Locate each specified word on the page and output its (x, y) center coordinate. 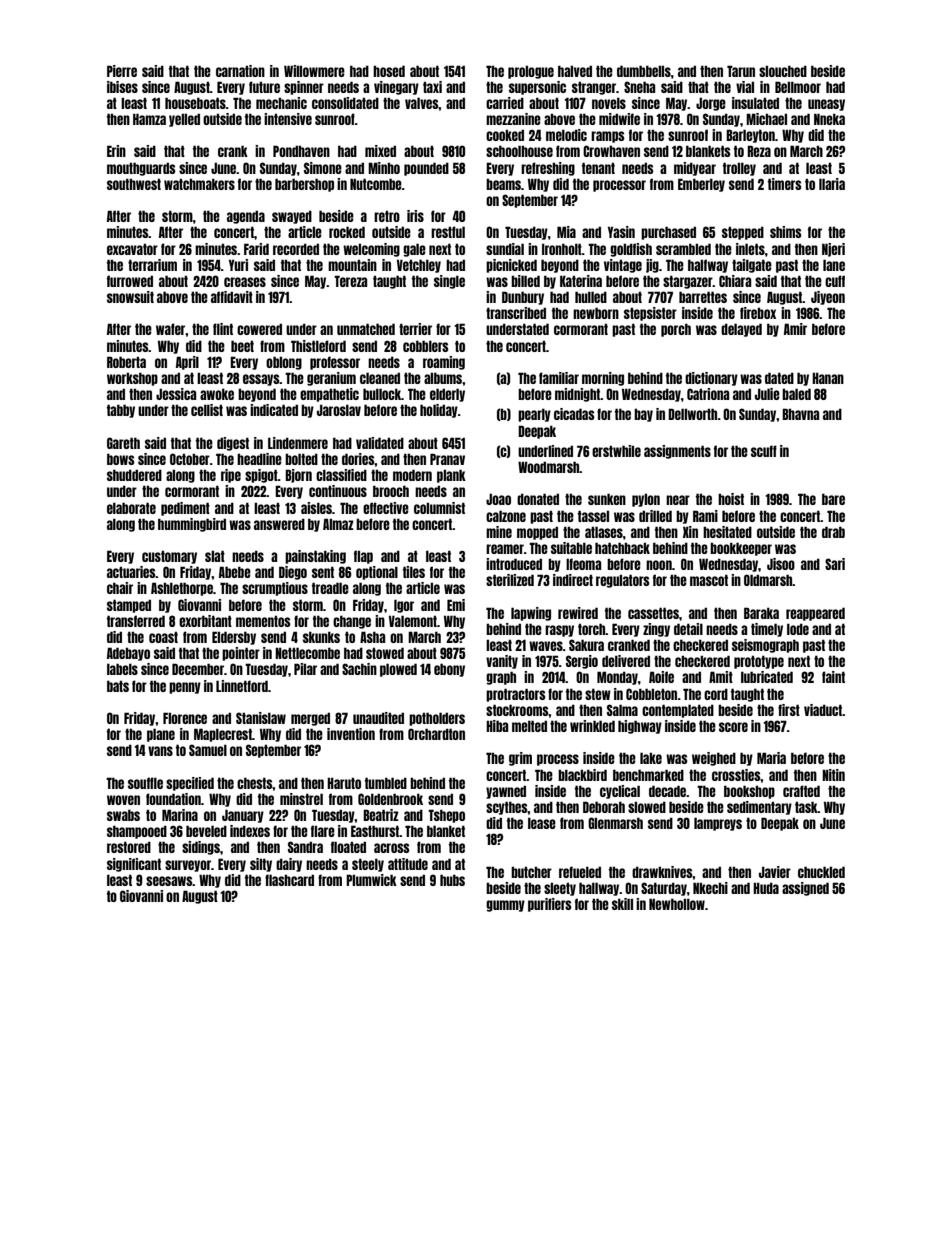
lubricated (767, 677)
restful (448, 232)
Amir (795, 329)
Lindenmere (298, 443)
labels (122, 669)
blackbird (582, 775)
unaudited (378, 718)
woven (123, 800)
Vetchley (419, 266)
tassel (593, 516)
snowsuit (130, 297)
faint (833, 677)
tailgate (752, 266)
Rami (705, 516)
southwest (134, 184)
